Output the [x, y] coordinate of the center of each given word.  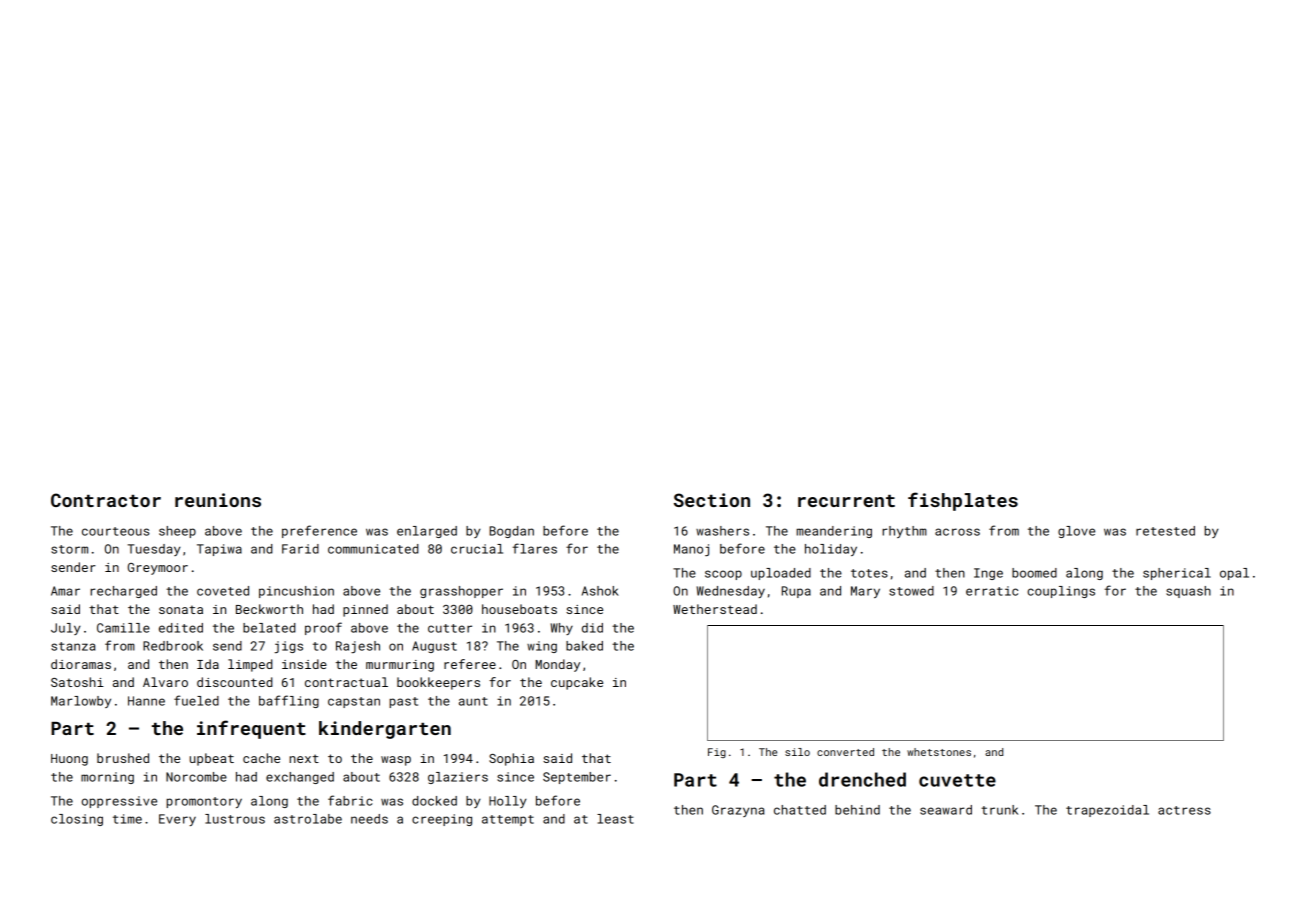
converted [845, 752]
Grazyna [738, 811]
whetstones [939, 752]
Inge [988, 574]
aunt [473, 701]
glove [1076, 532]
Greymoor [158, 569]
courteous [115, 531]
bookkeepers [438, 683]
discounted [235, 682]
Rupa [796, 592]
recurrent [846, 501]
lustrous [235, 819]
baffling [289, 701]
